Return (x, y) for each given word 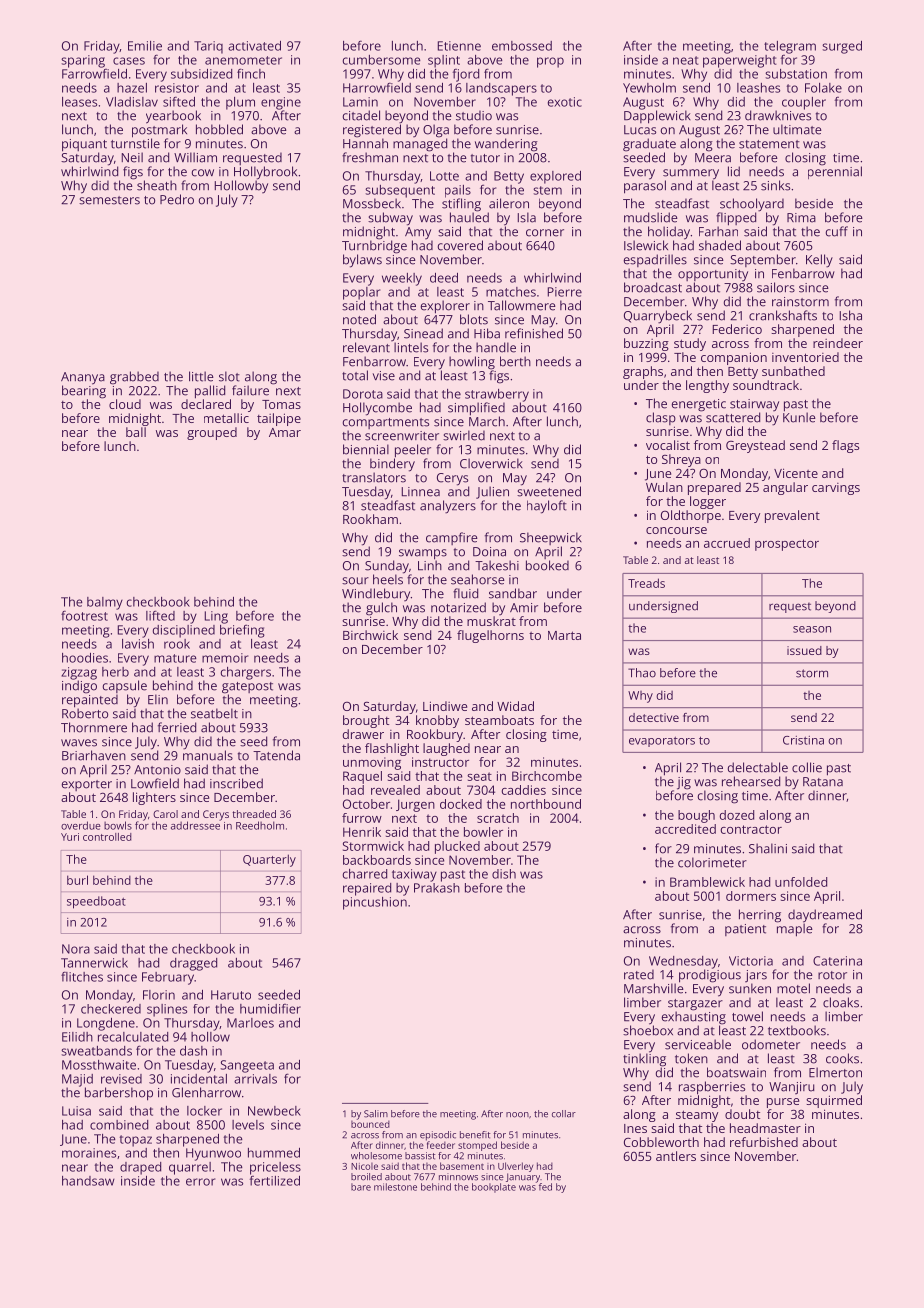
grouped (212, 433)
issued (804, 650)
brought (366, 721)
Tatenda (276, 755)
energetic (699, 405)
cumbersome (382, 60)
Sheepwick (551, 538)
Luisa (76, 1111)
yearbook (173, 117)
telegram (790, 47)
